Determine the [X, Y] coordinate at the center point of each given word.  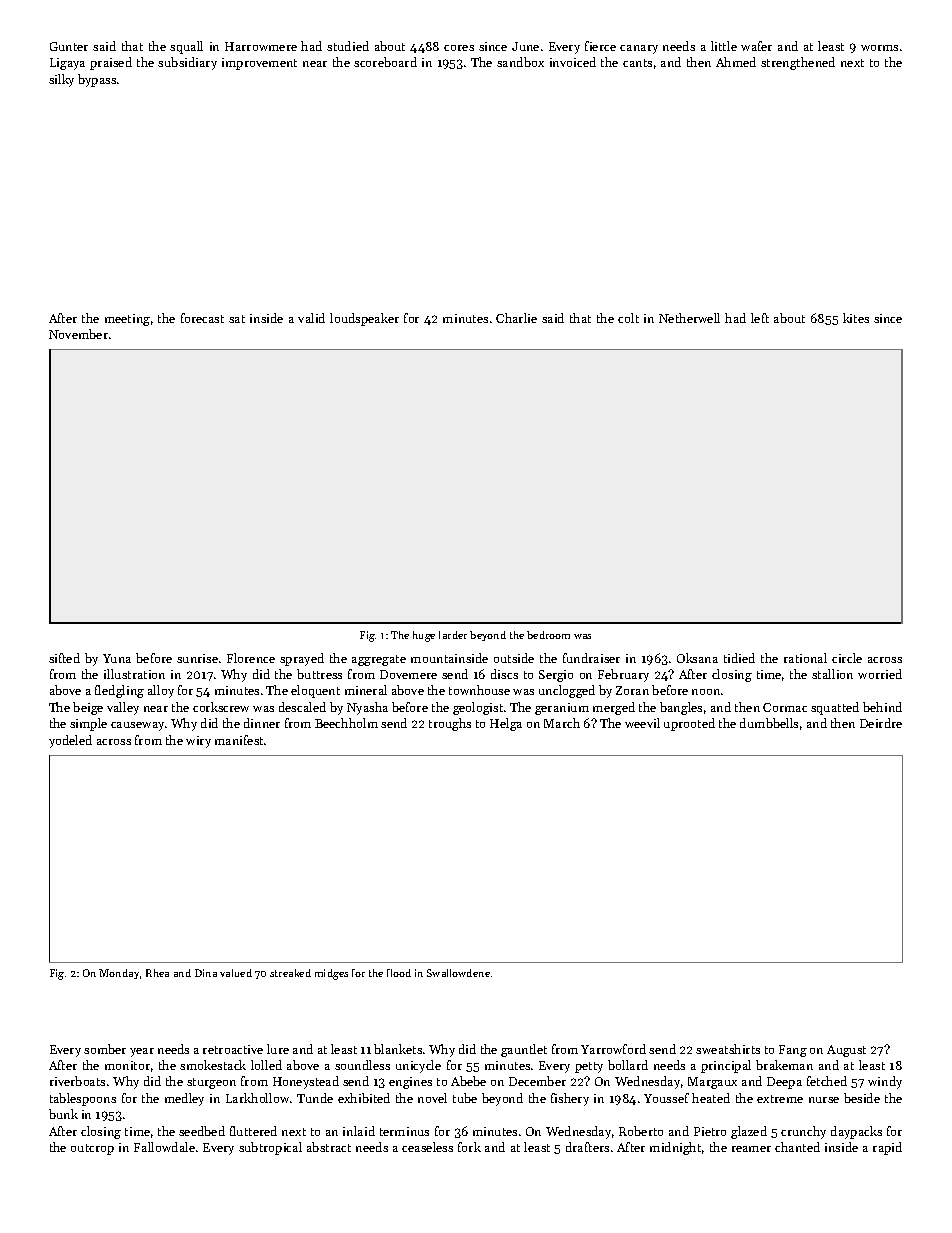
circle [847, 658]
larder [453, 635]
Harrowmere [261, 46]
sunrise [197, 658]
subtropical [270, 1148]
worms [879, 48]
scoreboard [385, 62]
